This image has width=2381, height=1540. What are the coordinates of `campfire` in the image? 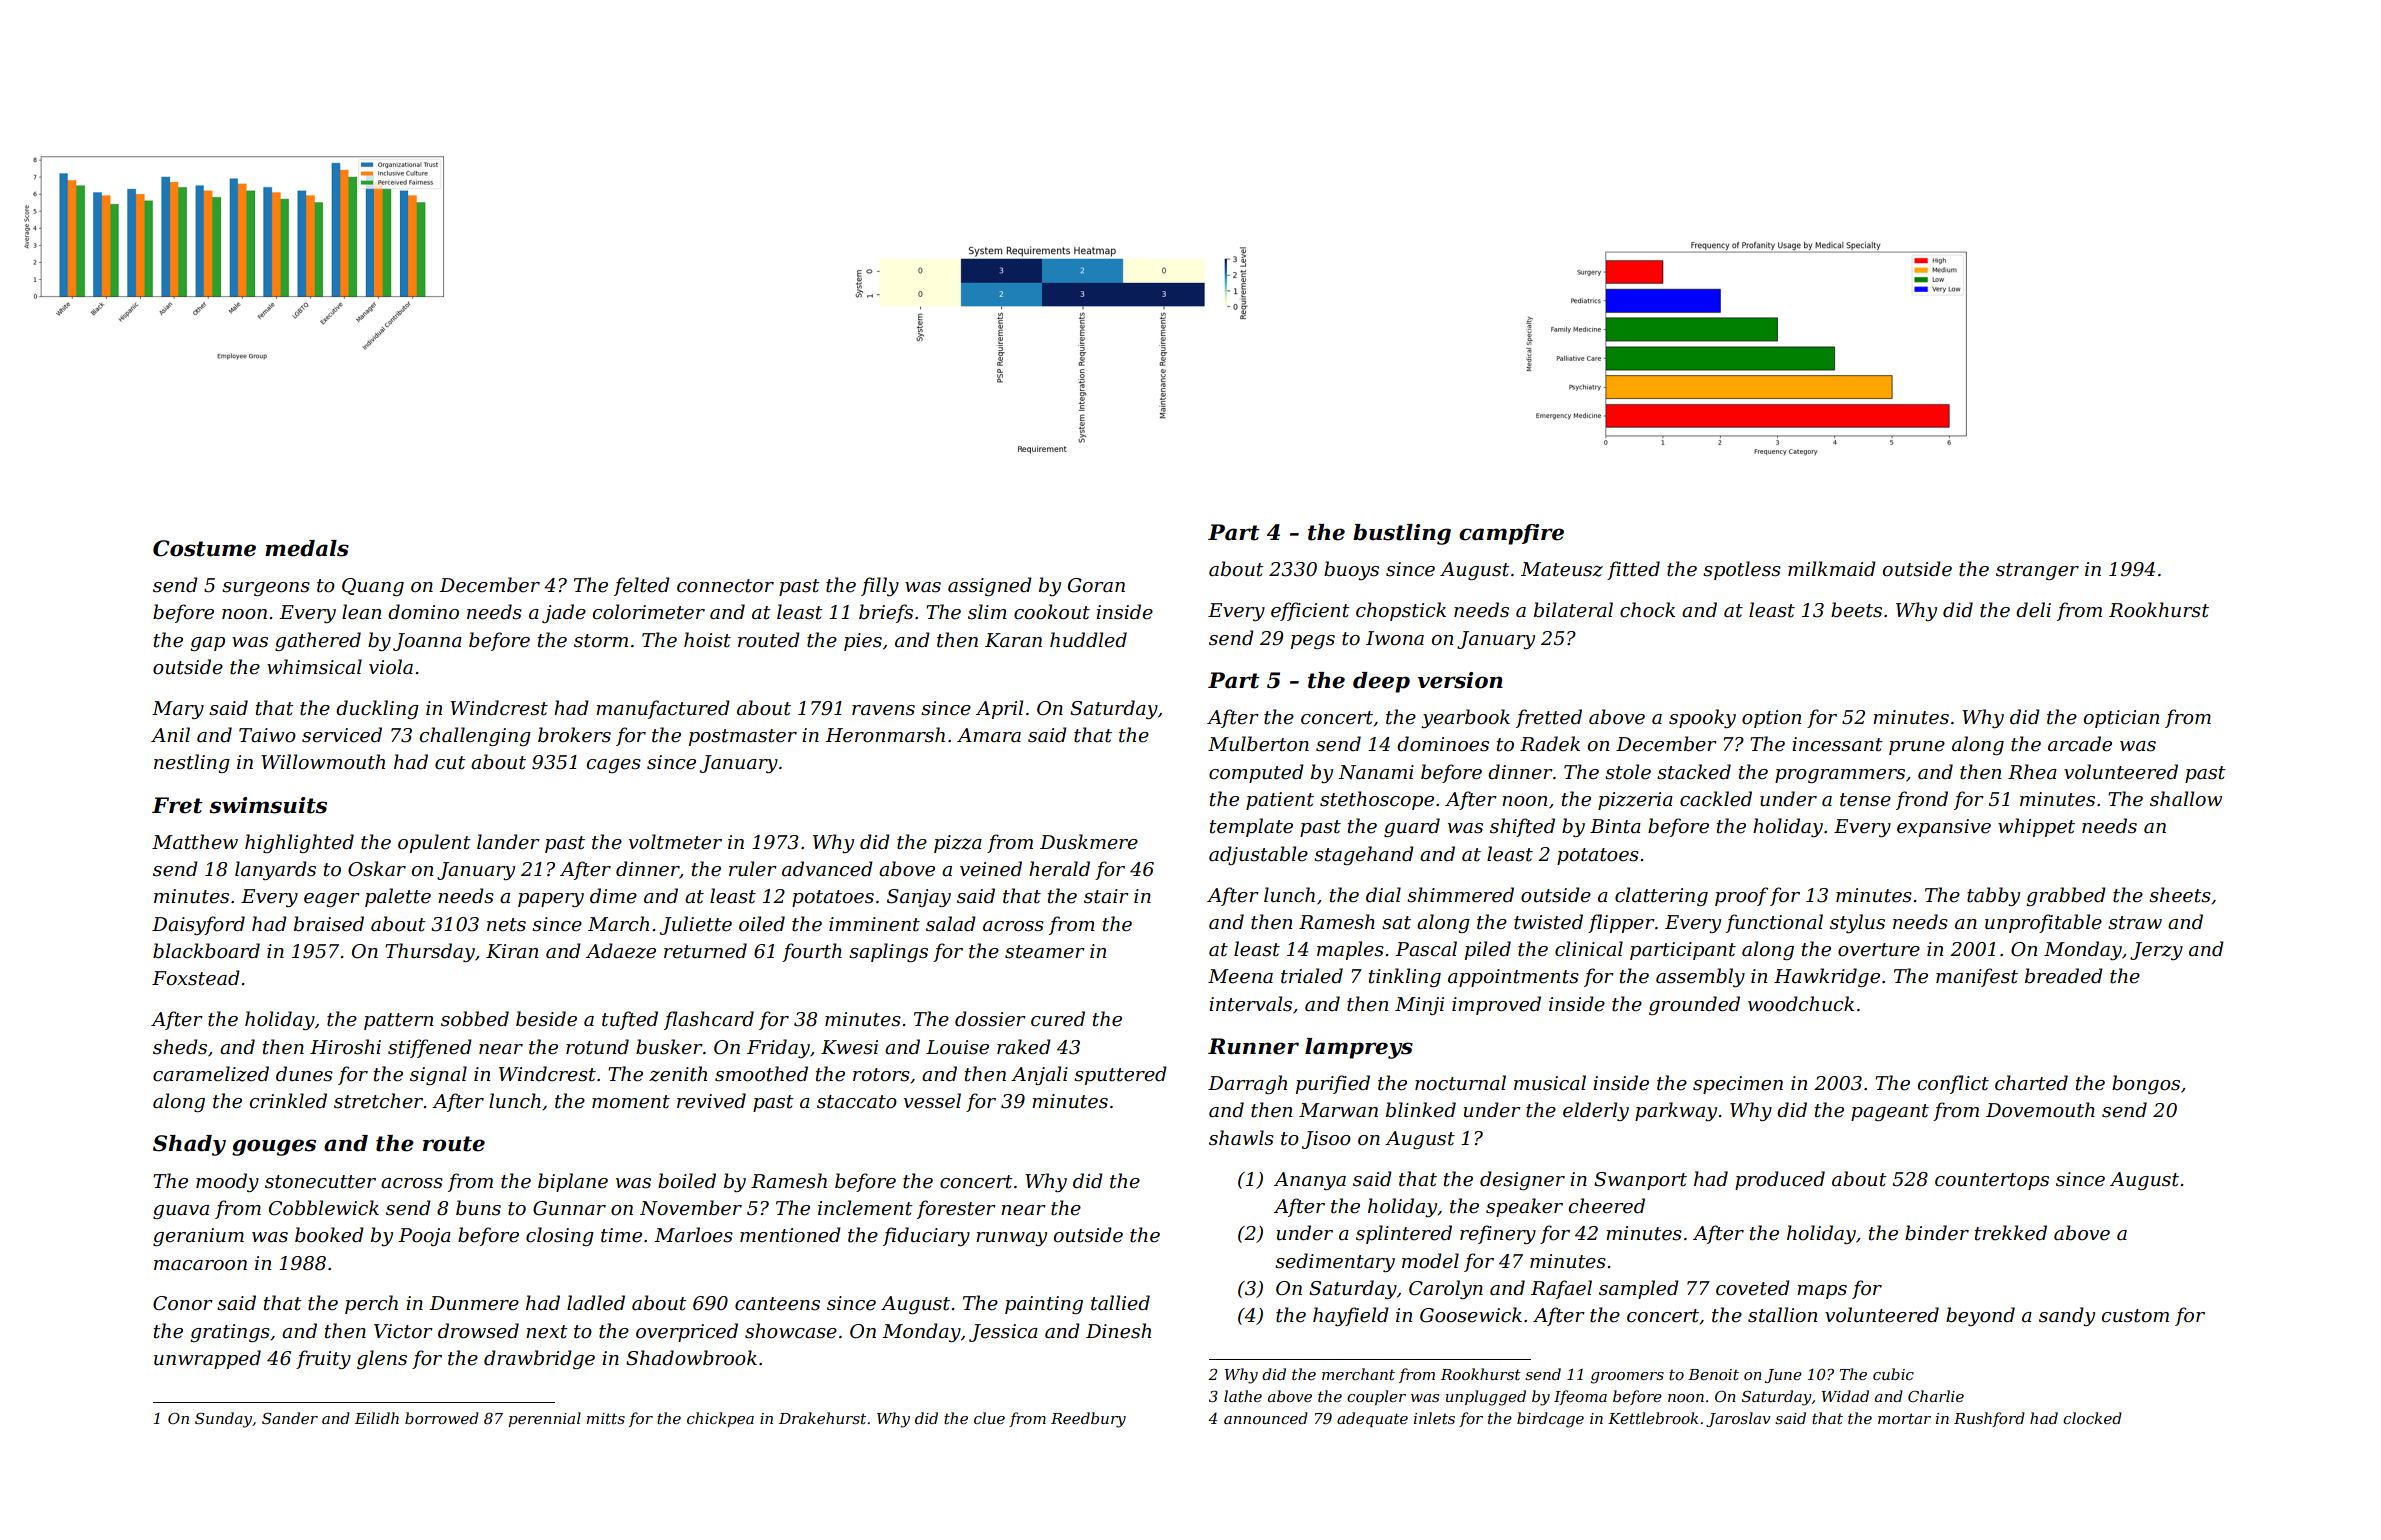 It's located at (1511, 534).
